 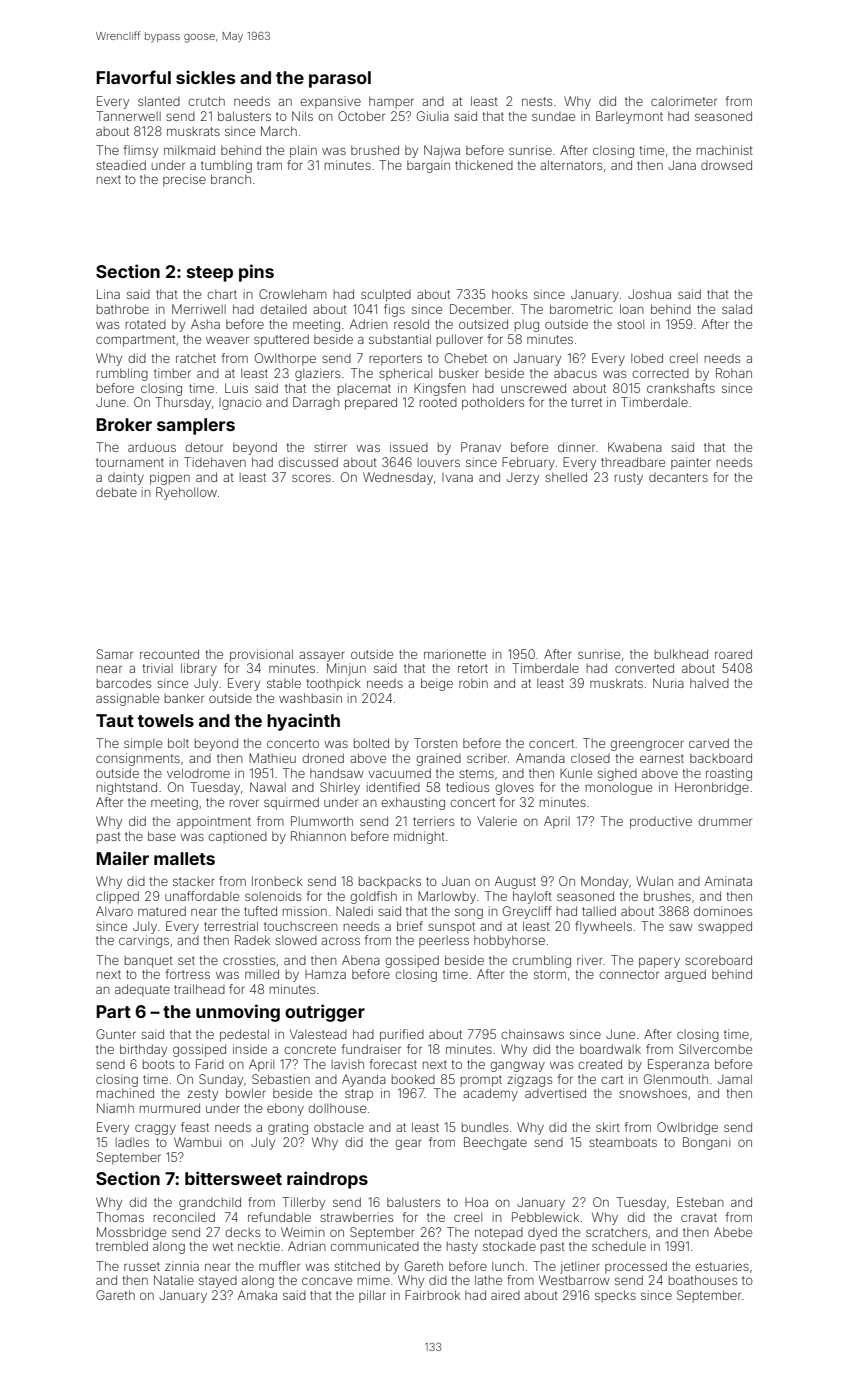 What do you see at coordinates (340, 79) in the document?
I see `parasol` at bounding box center [340, 79].
